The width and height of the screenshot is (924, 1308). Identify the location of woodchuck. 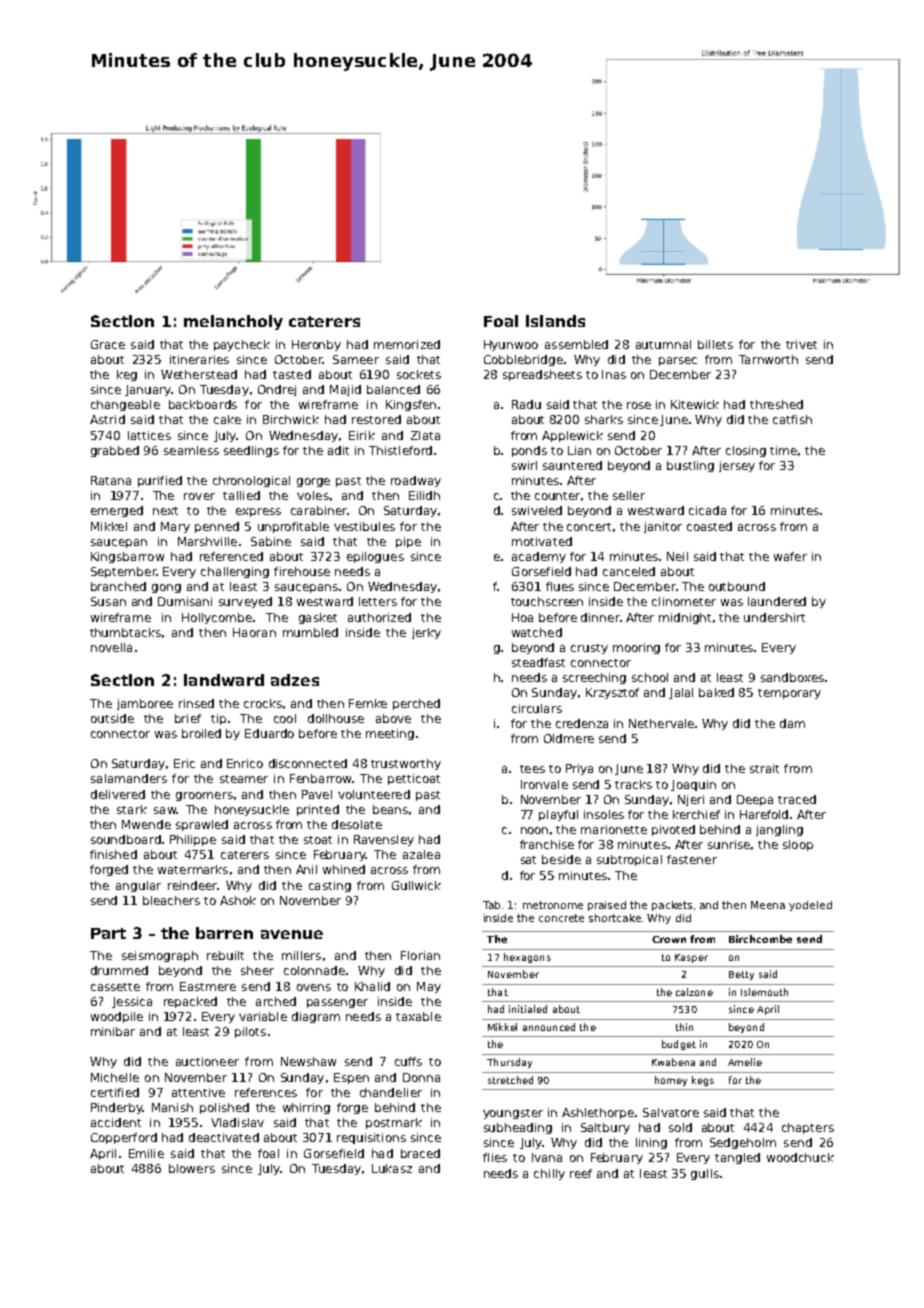
(800, 1157).
